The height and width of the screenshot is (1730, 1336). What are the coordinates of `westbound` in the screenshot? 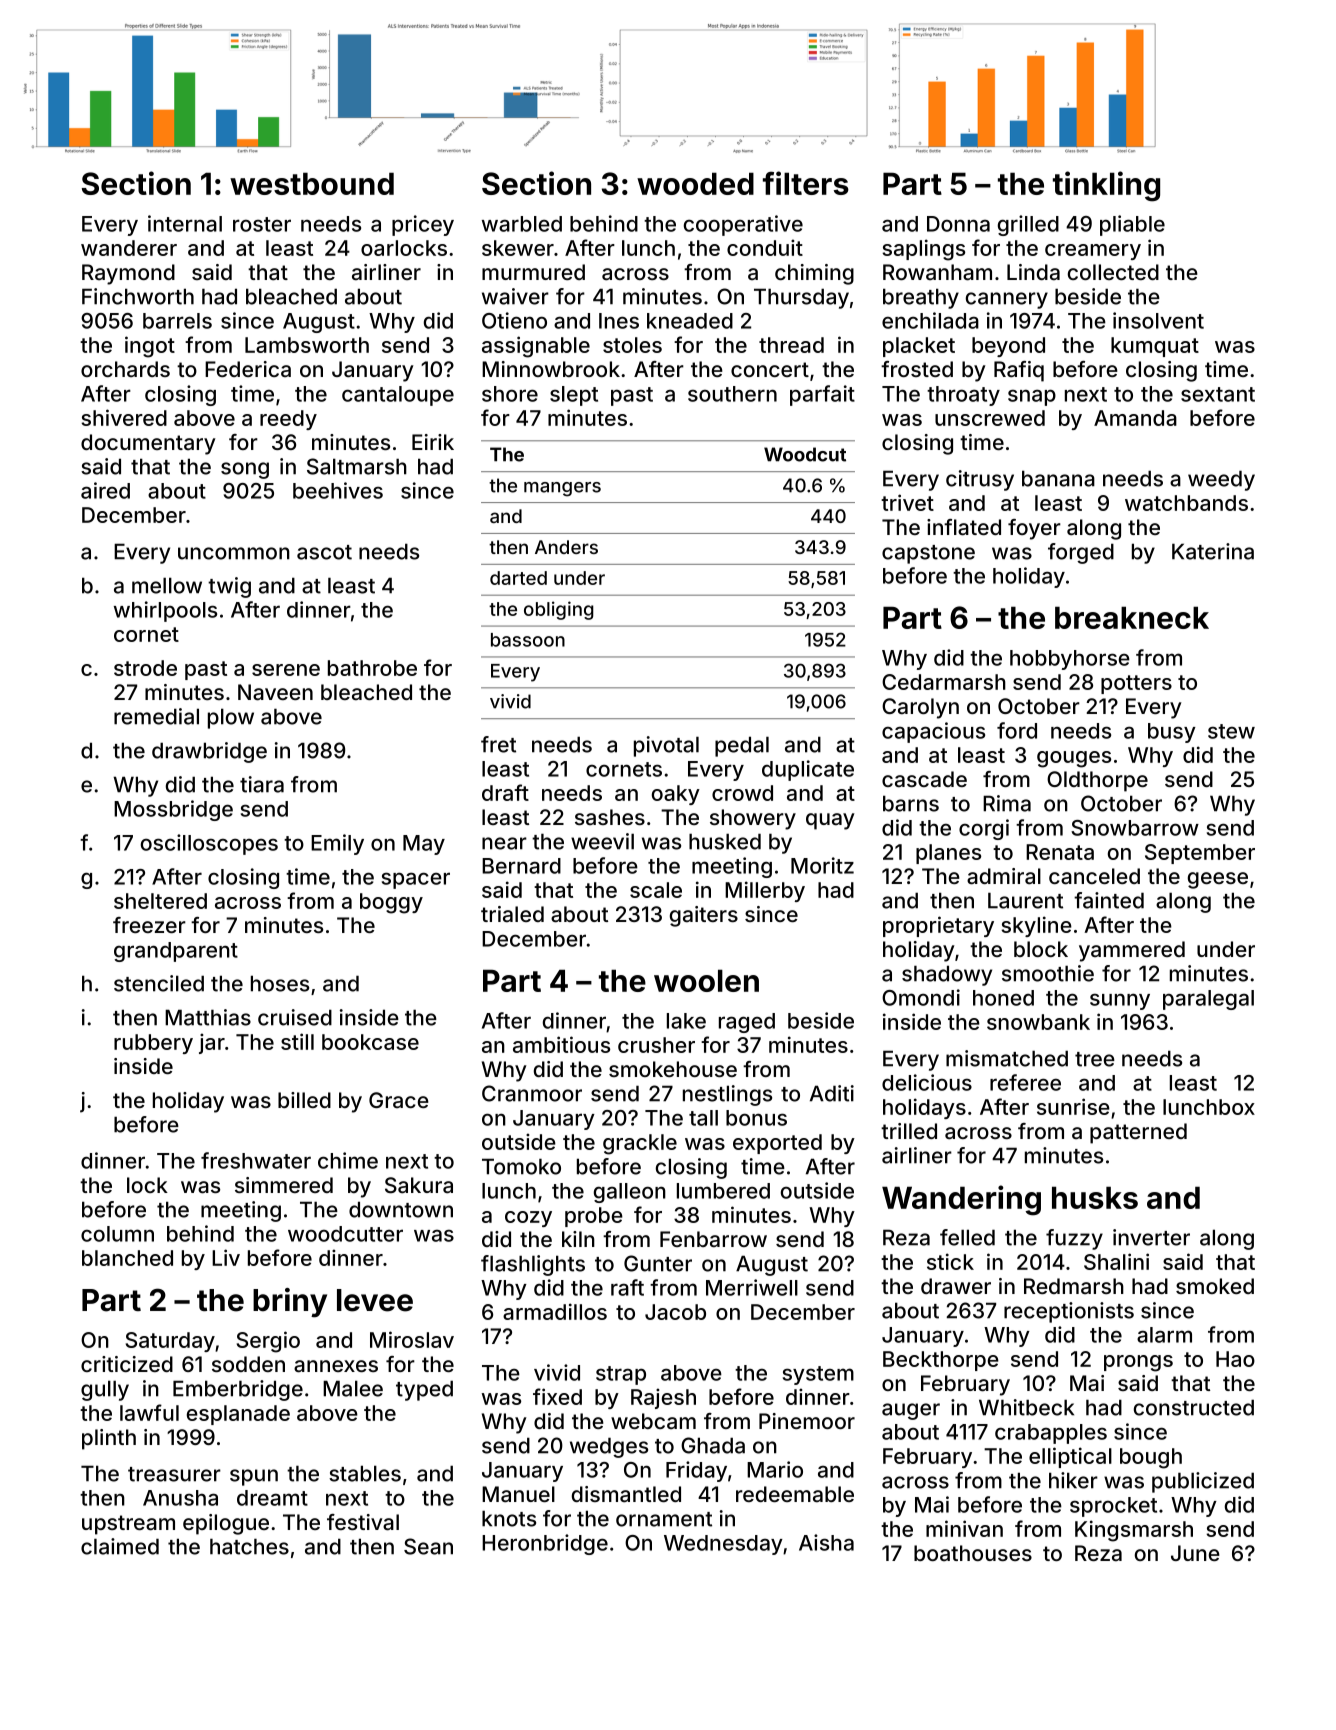 It's located at (312, 183).
